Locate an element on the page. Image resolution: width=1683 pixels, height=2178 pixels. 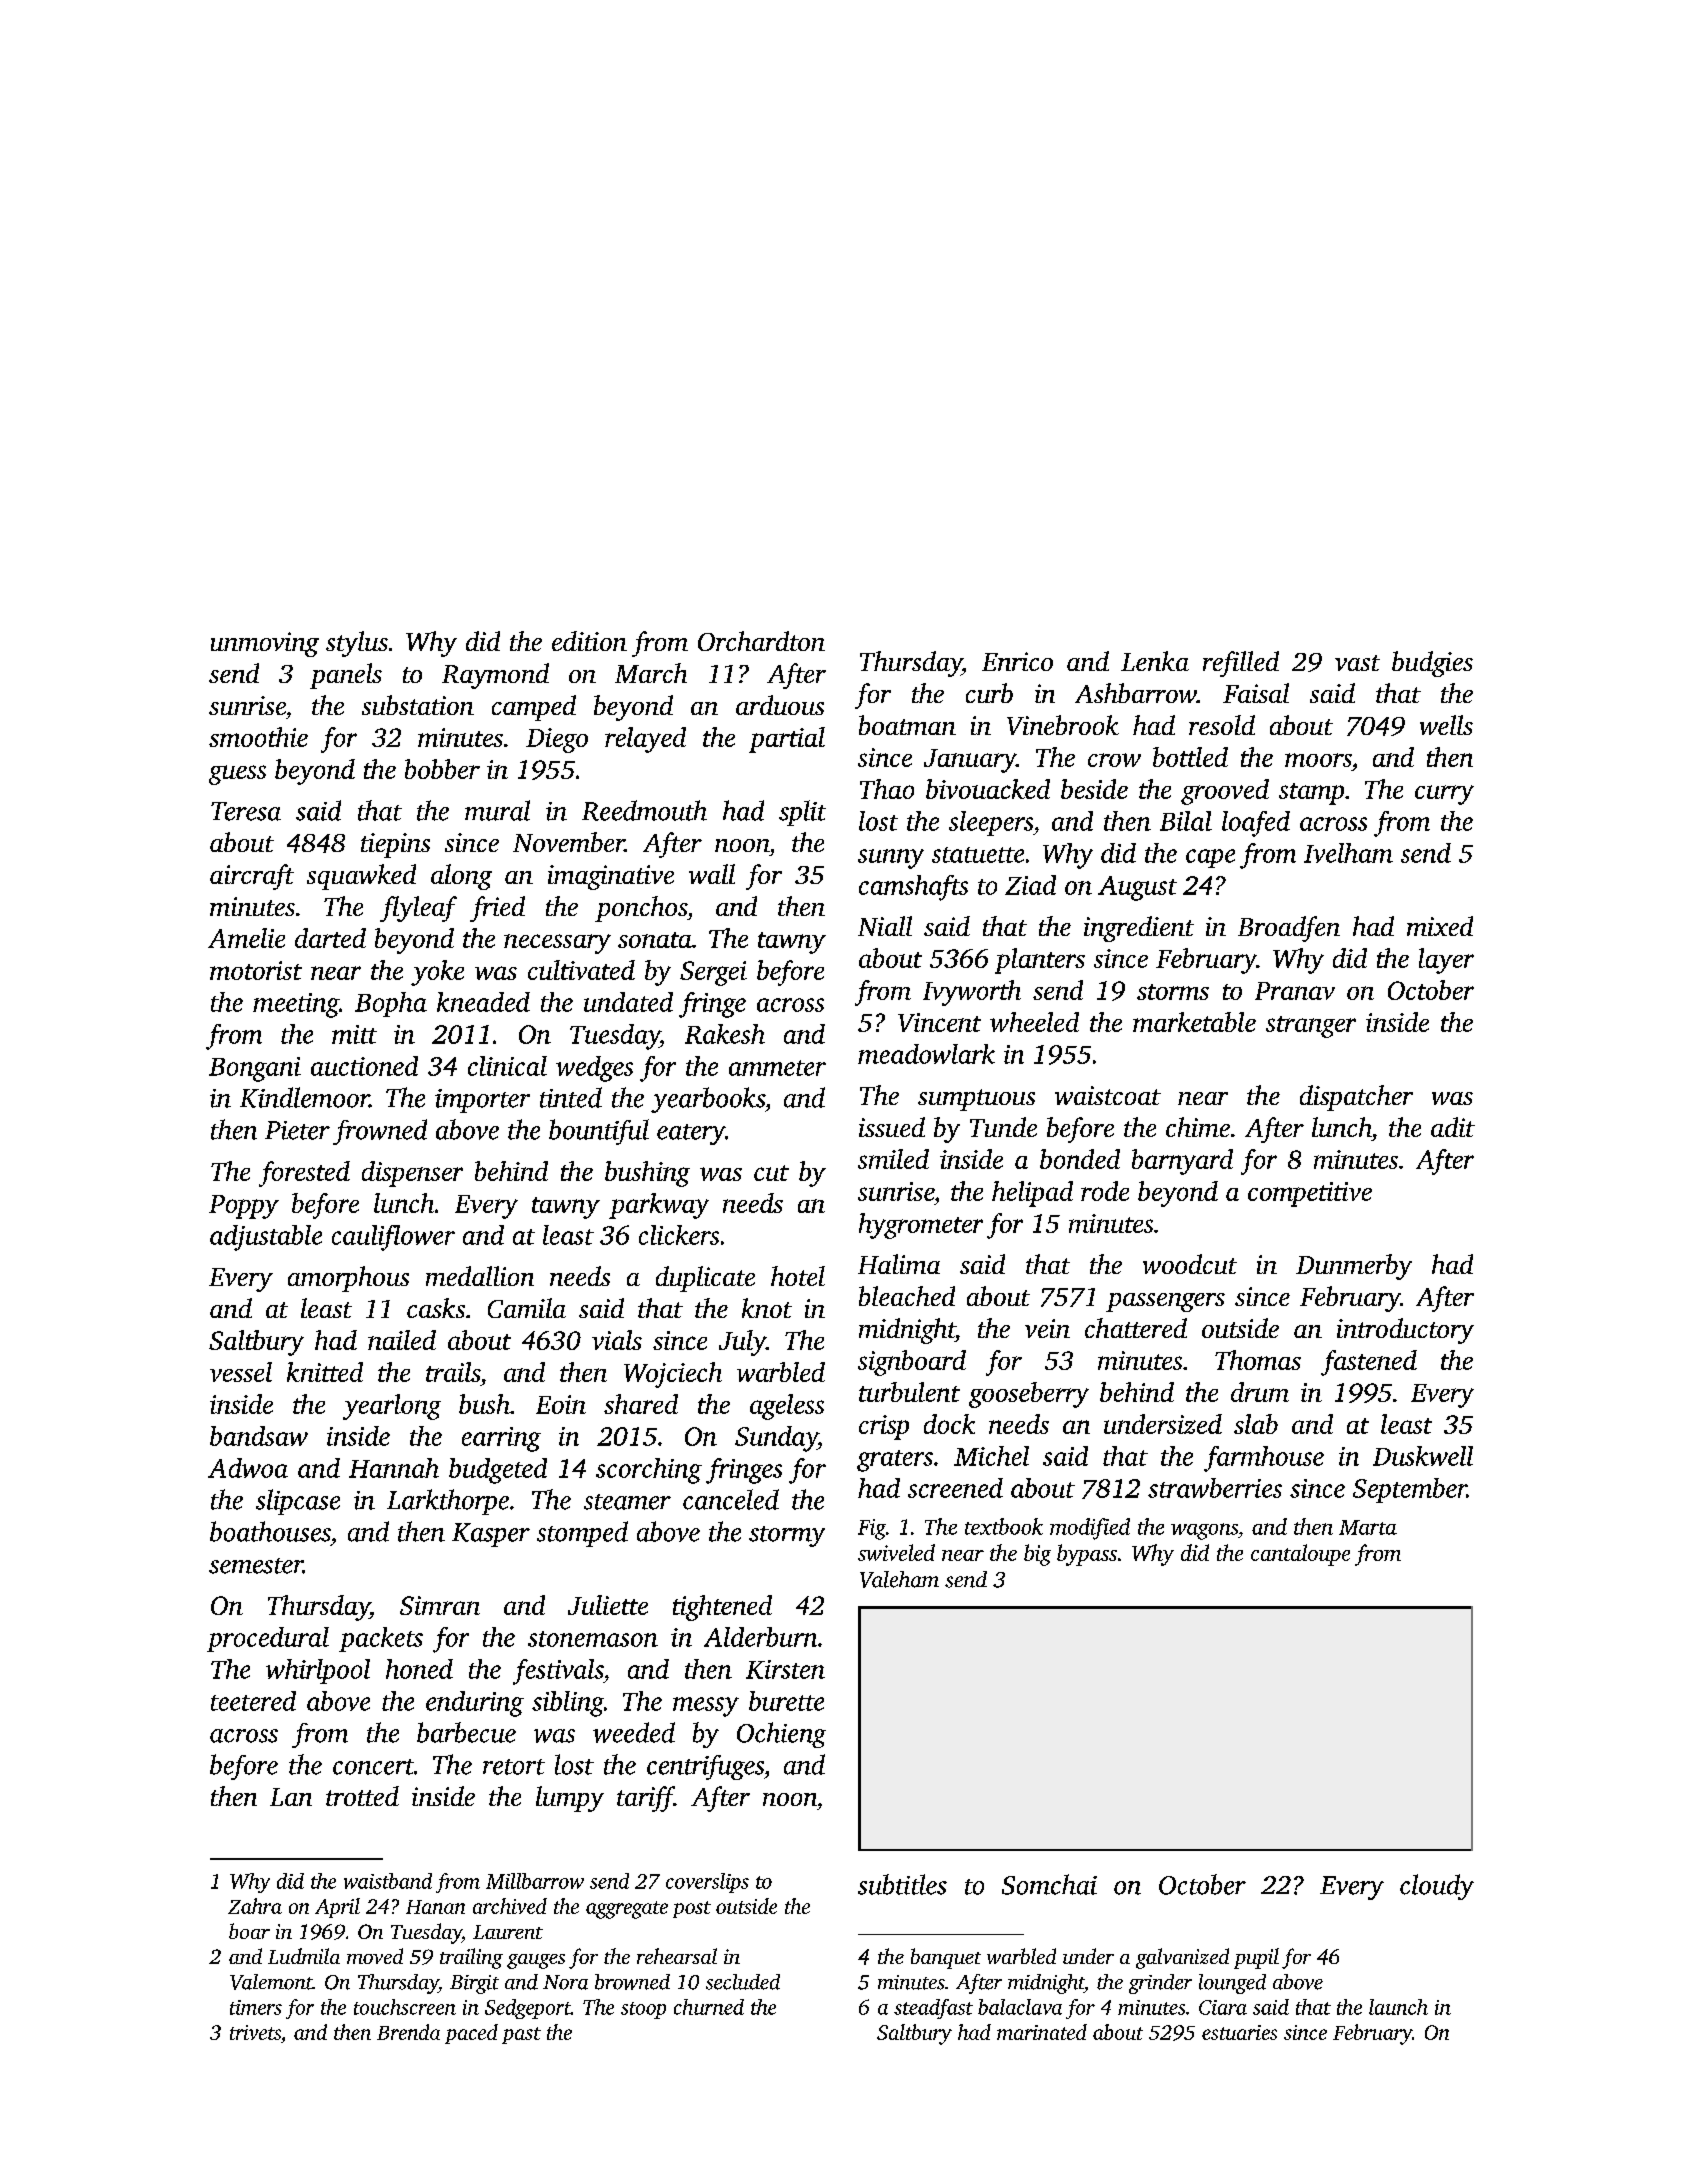
secluded is located at coordinates (743, 1982).
